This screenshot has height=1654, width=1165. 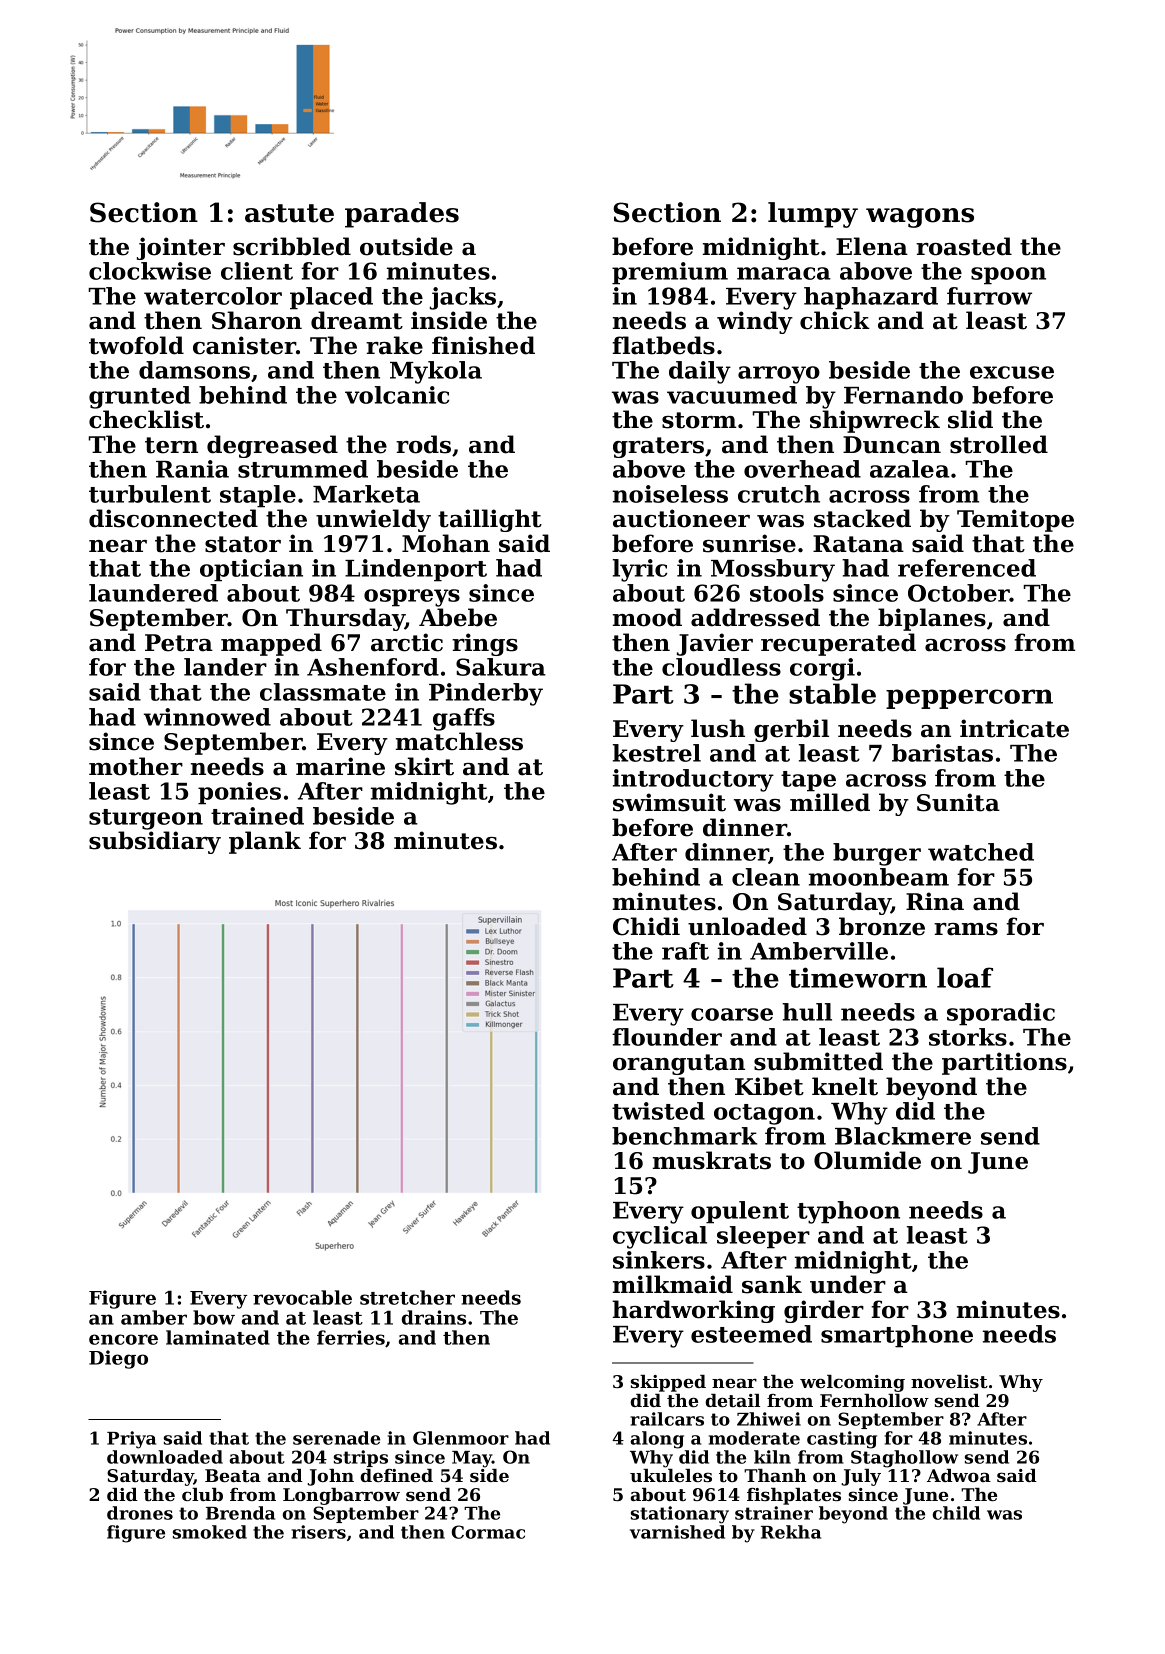 What do you see at coordinates (490, 520) in the screenshot?
I see `taillight` at bounding box center [490, 520].
